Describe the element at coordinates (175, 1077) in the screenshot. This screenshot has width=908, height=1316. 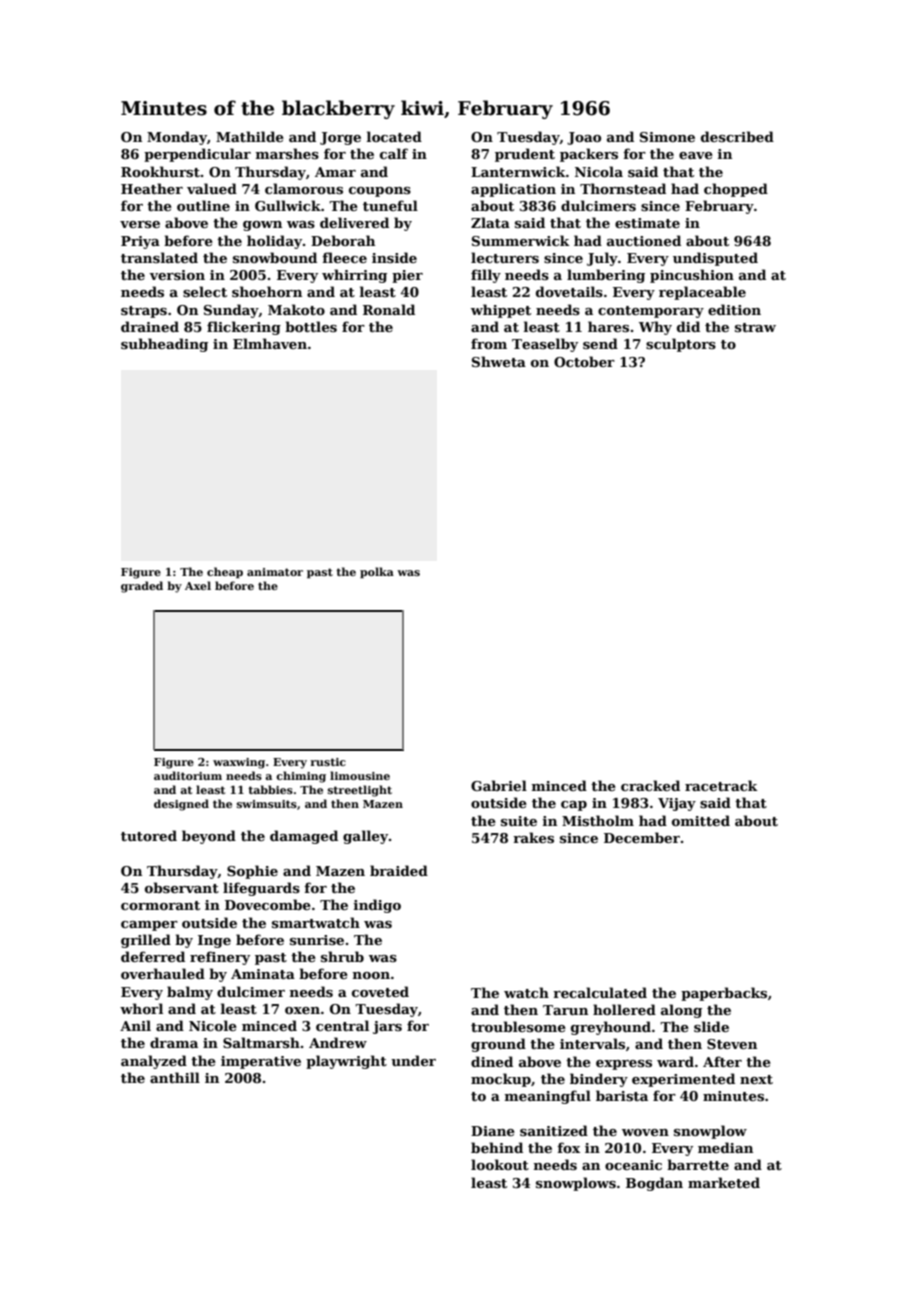
I see `anthill` at that location.
